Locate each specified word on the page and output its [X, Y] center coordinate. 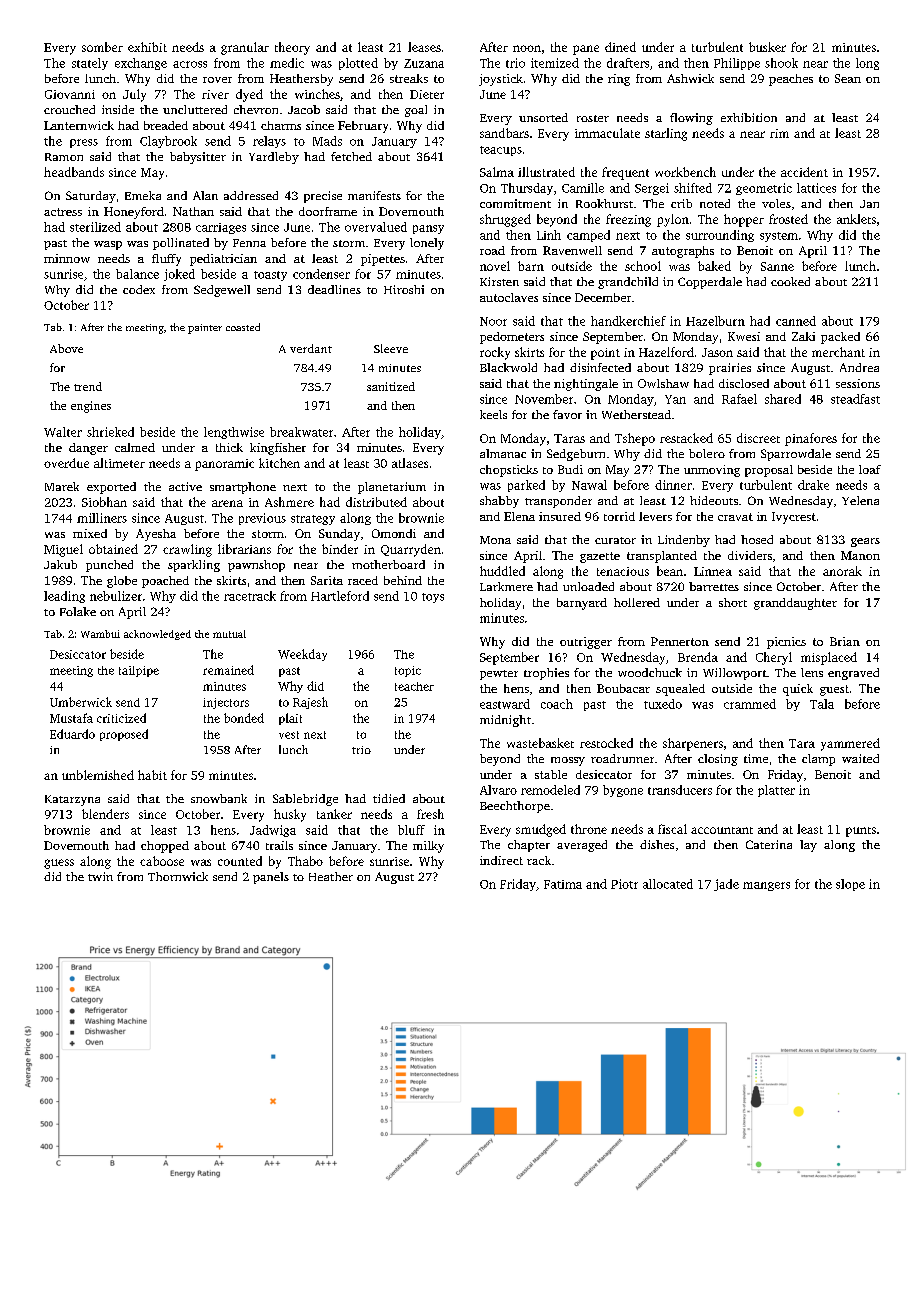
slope [850, 885]
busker [767, 47]
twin [100, 876]
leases [424, 47]
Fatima [563, 884]
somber [102, 47]
